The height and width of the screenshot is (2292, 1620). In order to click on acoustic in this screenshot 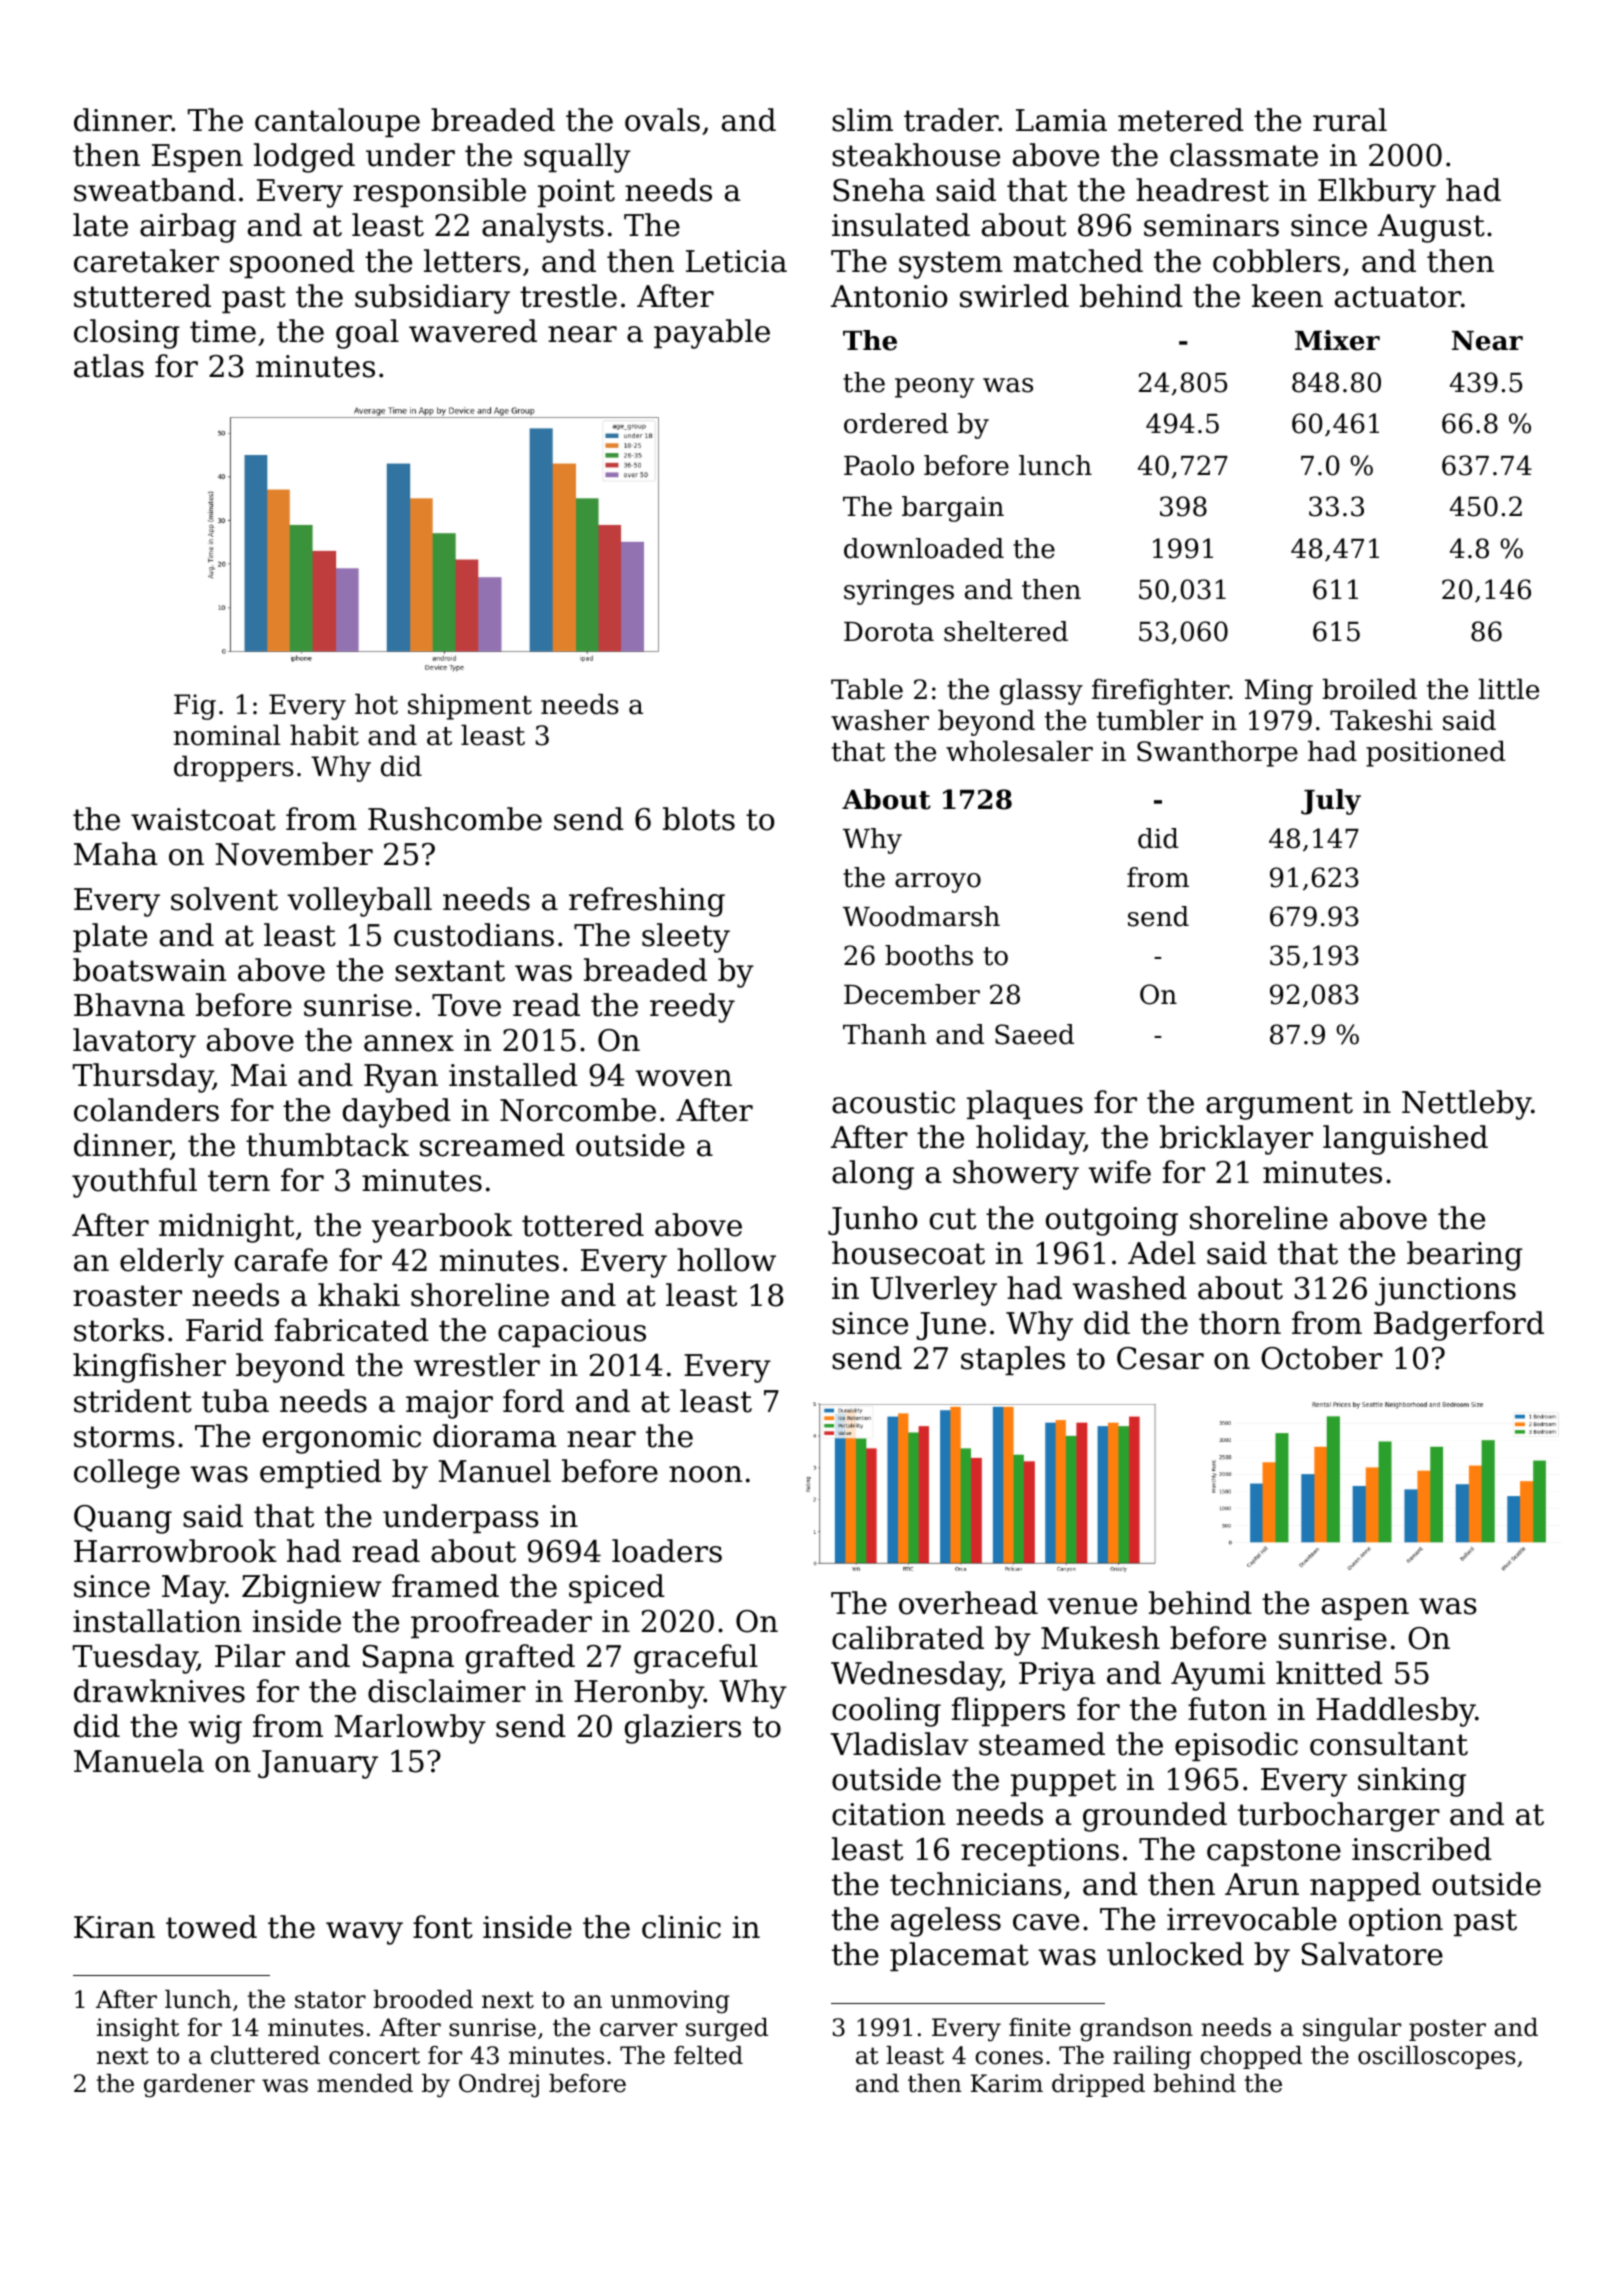, I will do `click(893, 1102)`.
